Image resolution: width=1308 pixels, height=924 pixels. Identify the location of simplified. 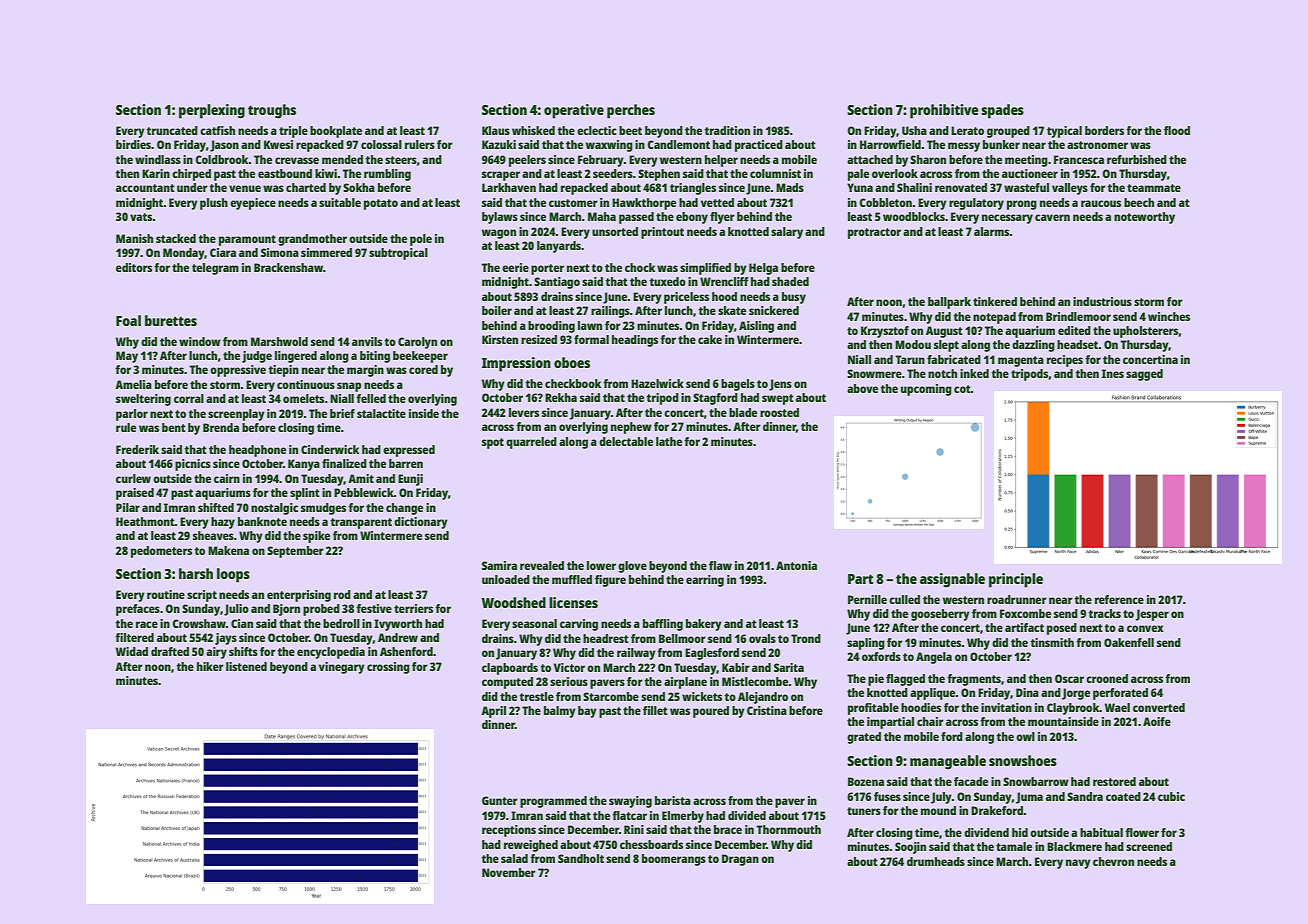
(705, 269).
